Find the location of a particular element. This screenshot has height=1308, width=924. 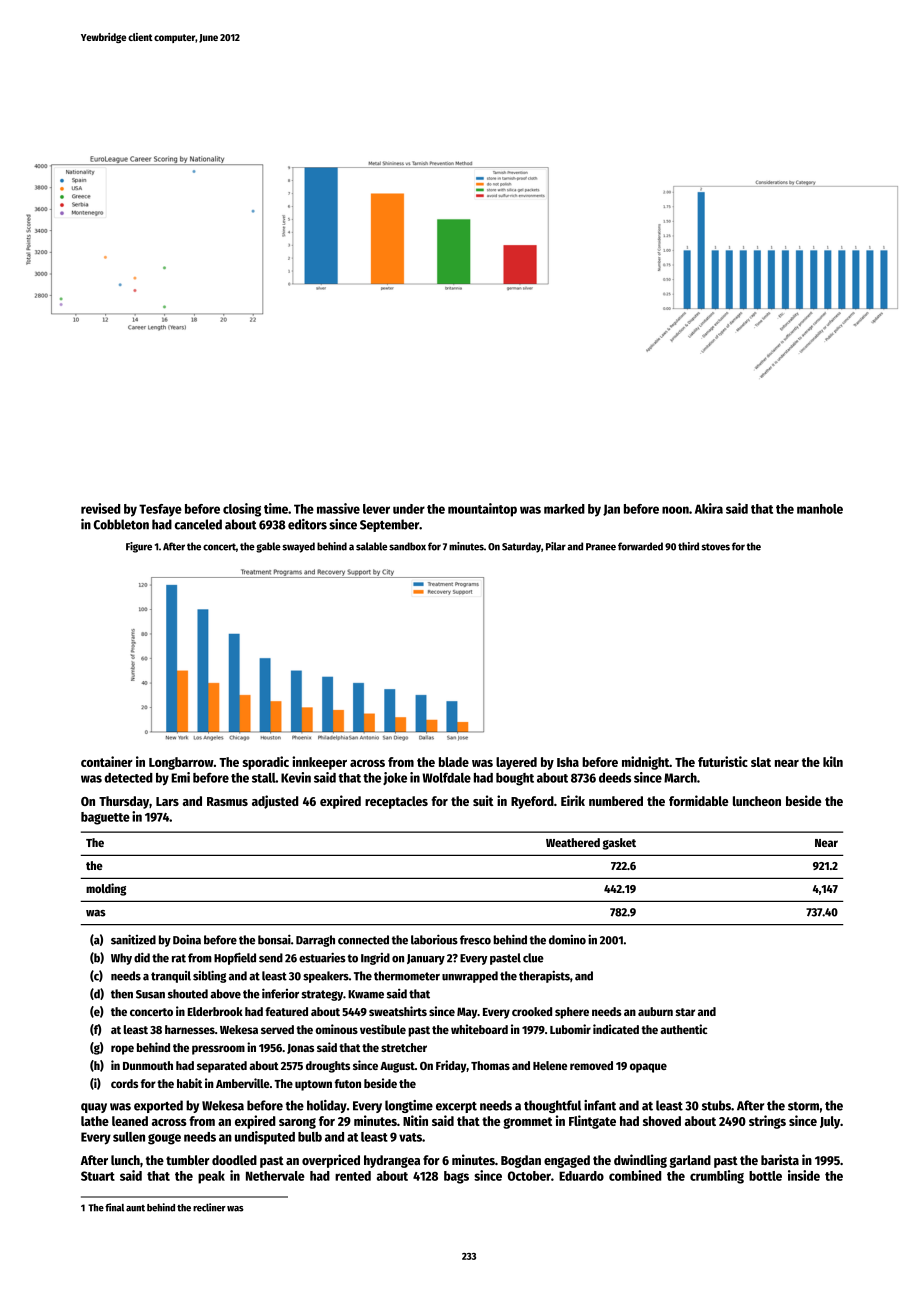

vats is located at coordinates (410, 1137).
